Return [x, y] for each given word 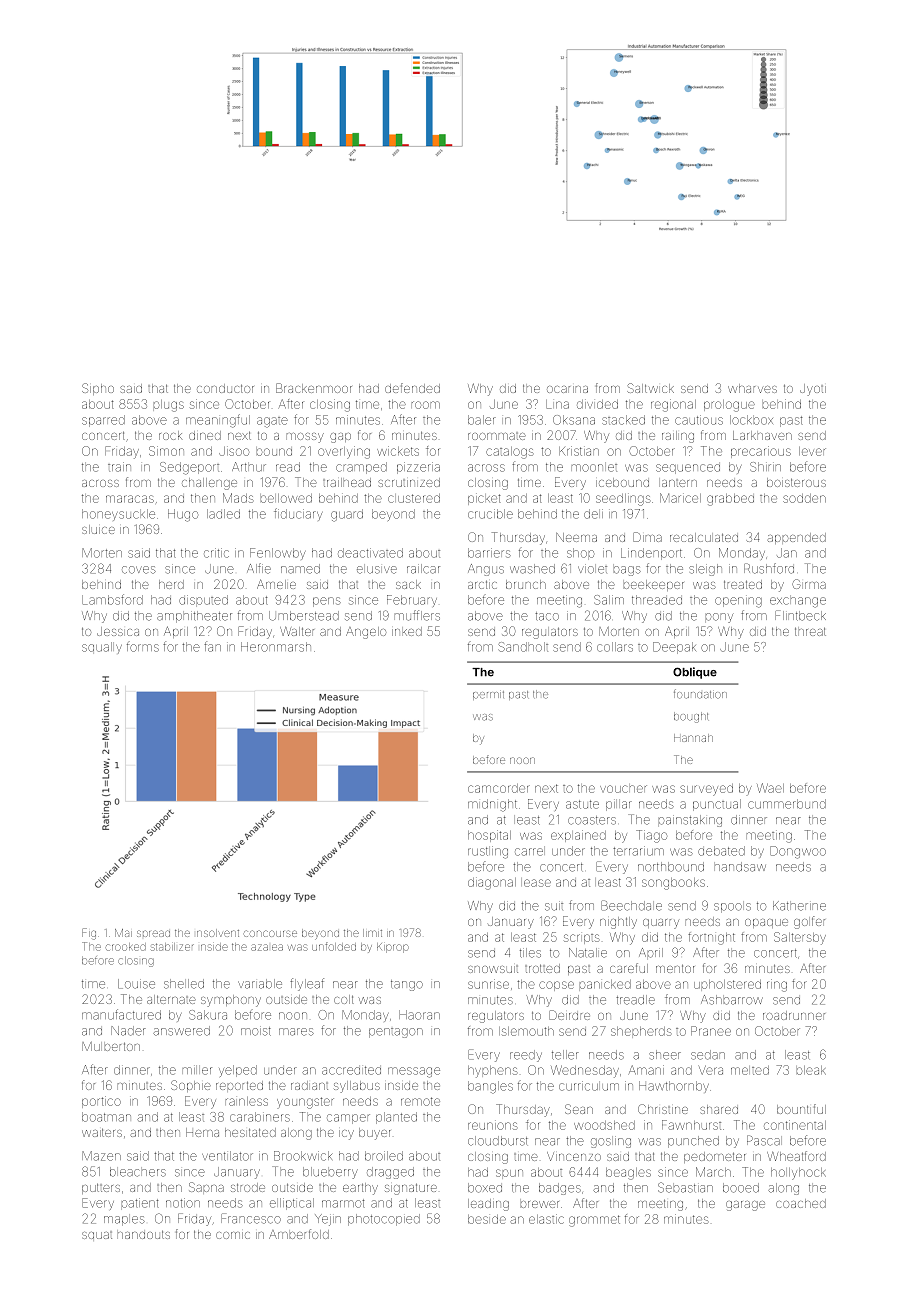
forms [143, 646]
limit [372, 933]
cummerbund [787, 804]
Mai [123, 933]
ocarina [567, 389]
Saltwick [650, 388]
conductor [225, 388]
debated [721, 851]
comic [233, 1235]
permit [488, 695]
